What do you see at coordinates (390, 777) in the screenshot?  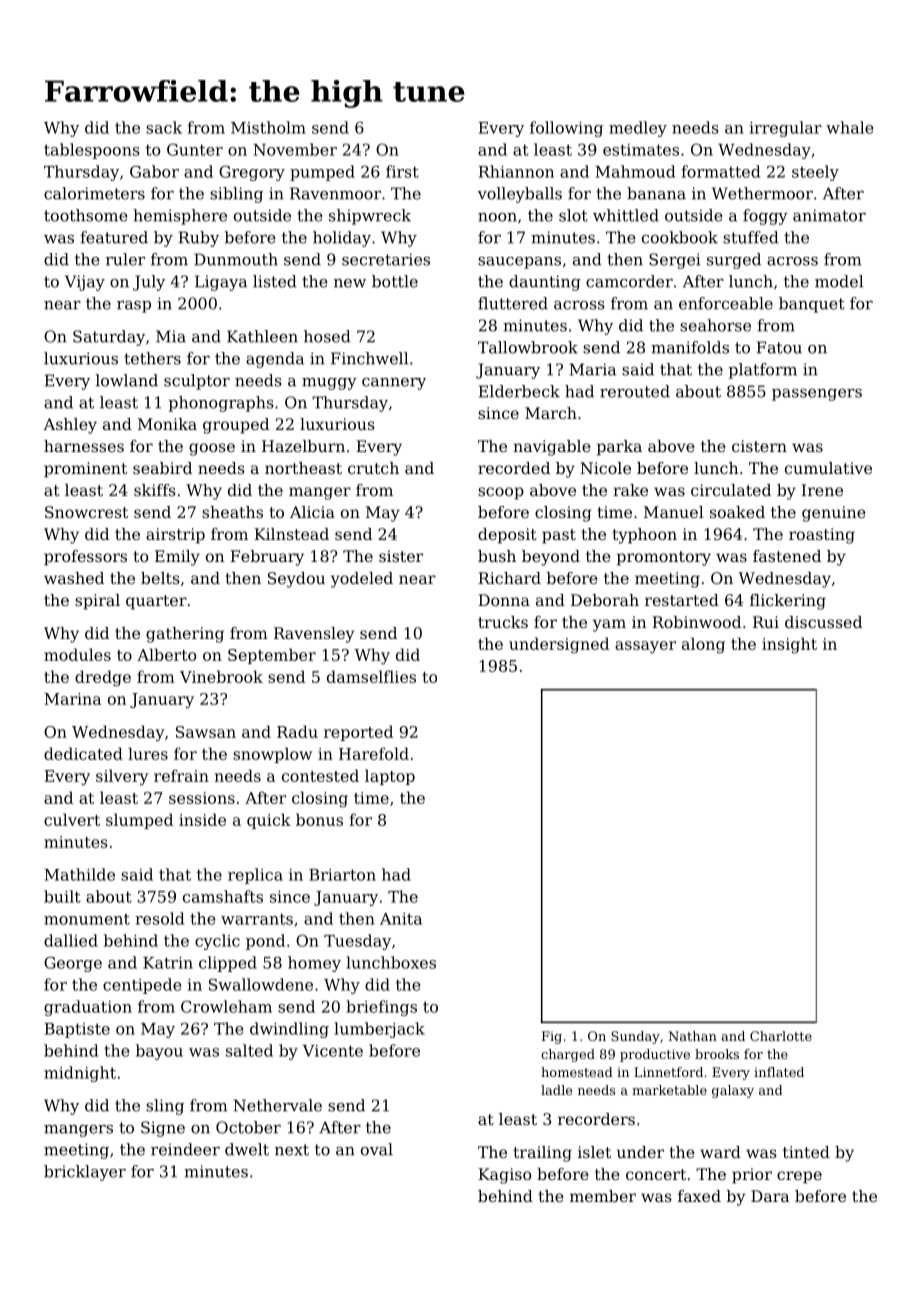 I see `laptop` at bounding box center [390, 777].
